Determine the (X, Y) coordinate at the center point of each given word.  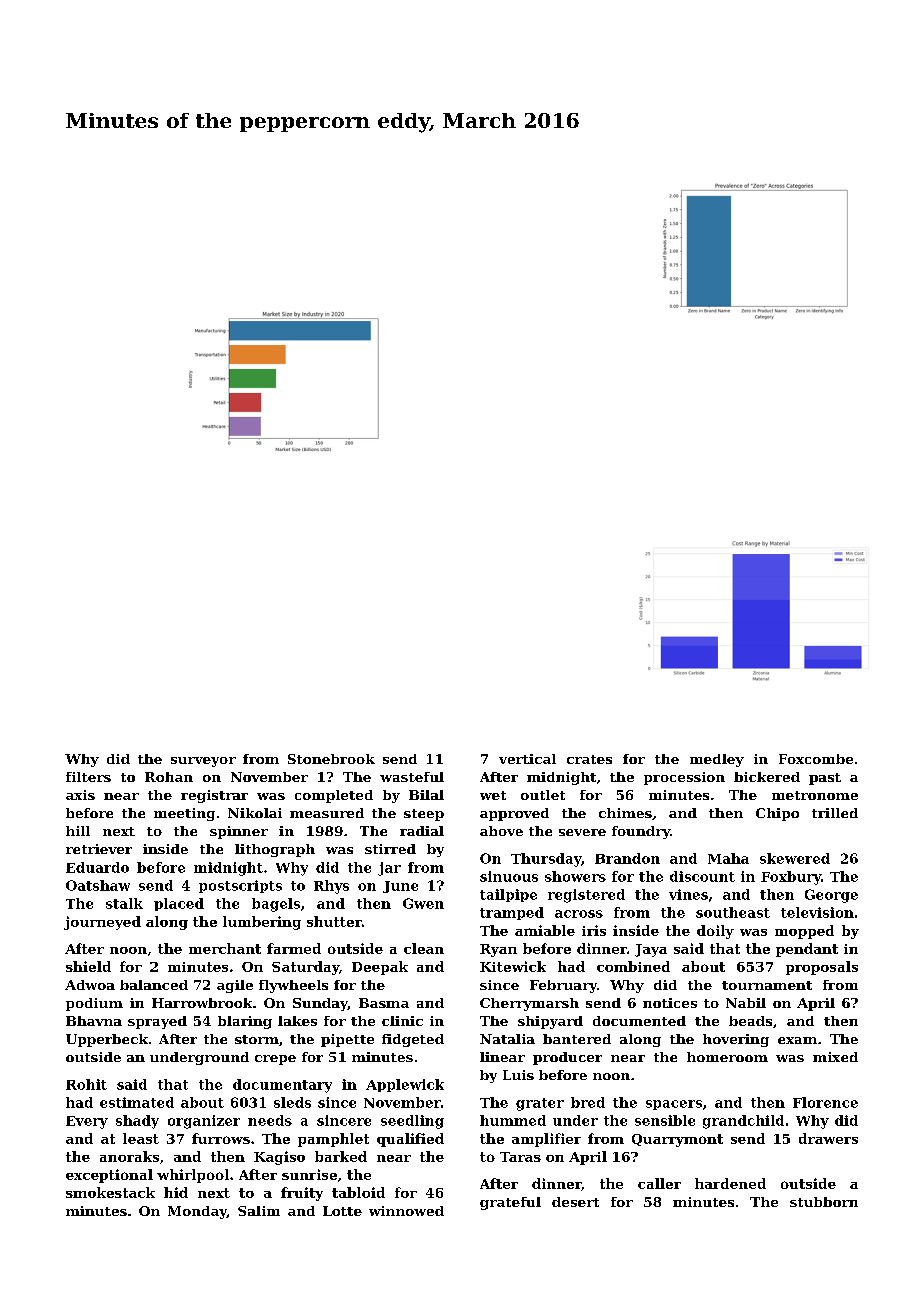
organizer (204, 1122)
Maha (728, 858)
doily (715, 932)
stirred (390, 849)
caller (659, 1183)
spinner (239, 832)
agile (235, 986)
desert (575, 1202)
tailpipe (508, 895)
